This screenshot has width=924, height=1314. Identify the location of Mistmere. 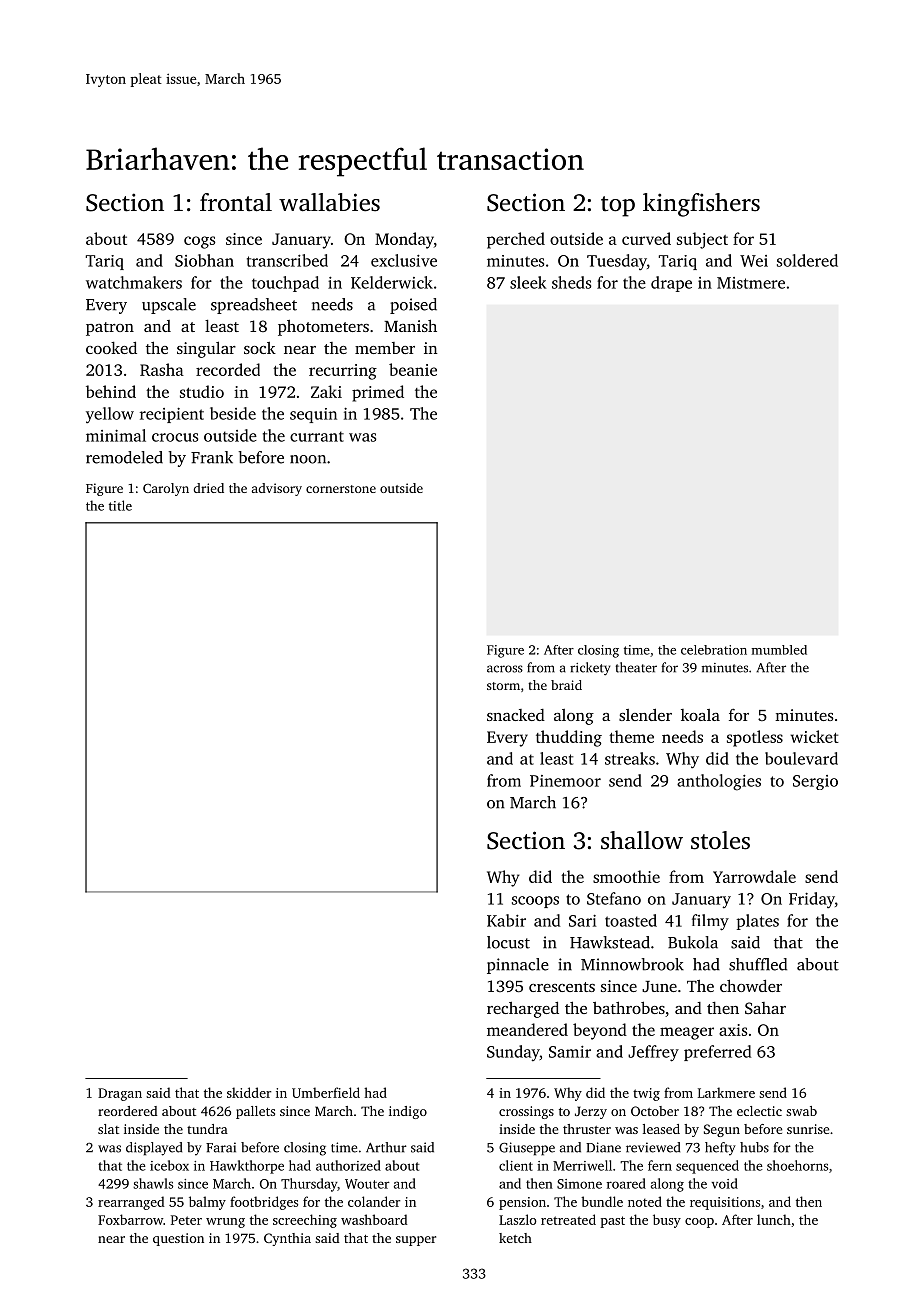
(751, 283).
